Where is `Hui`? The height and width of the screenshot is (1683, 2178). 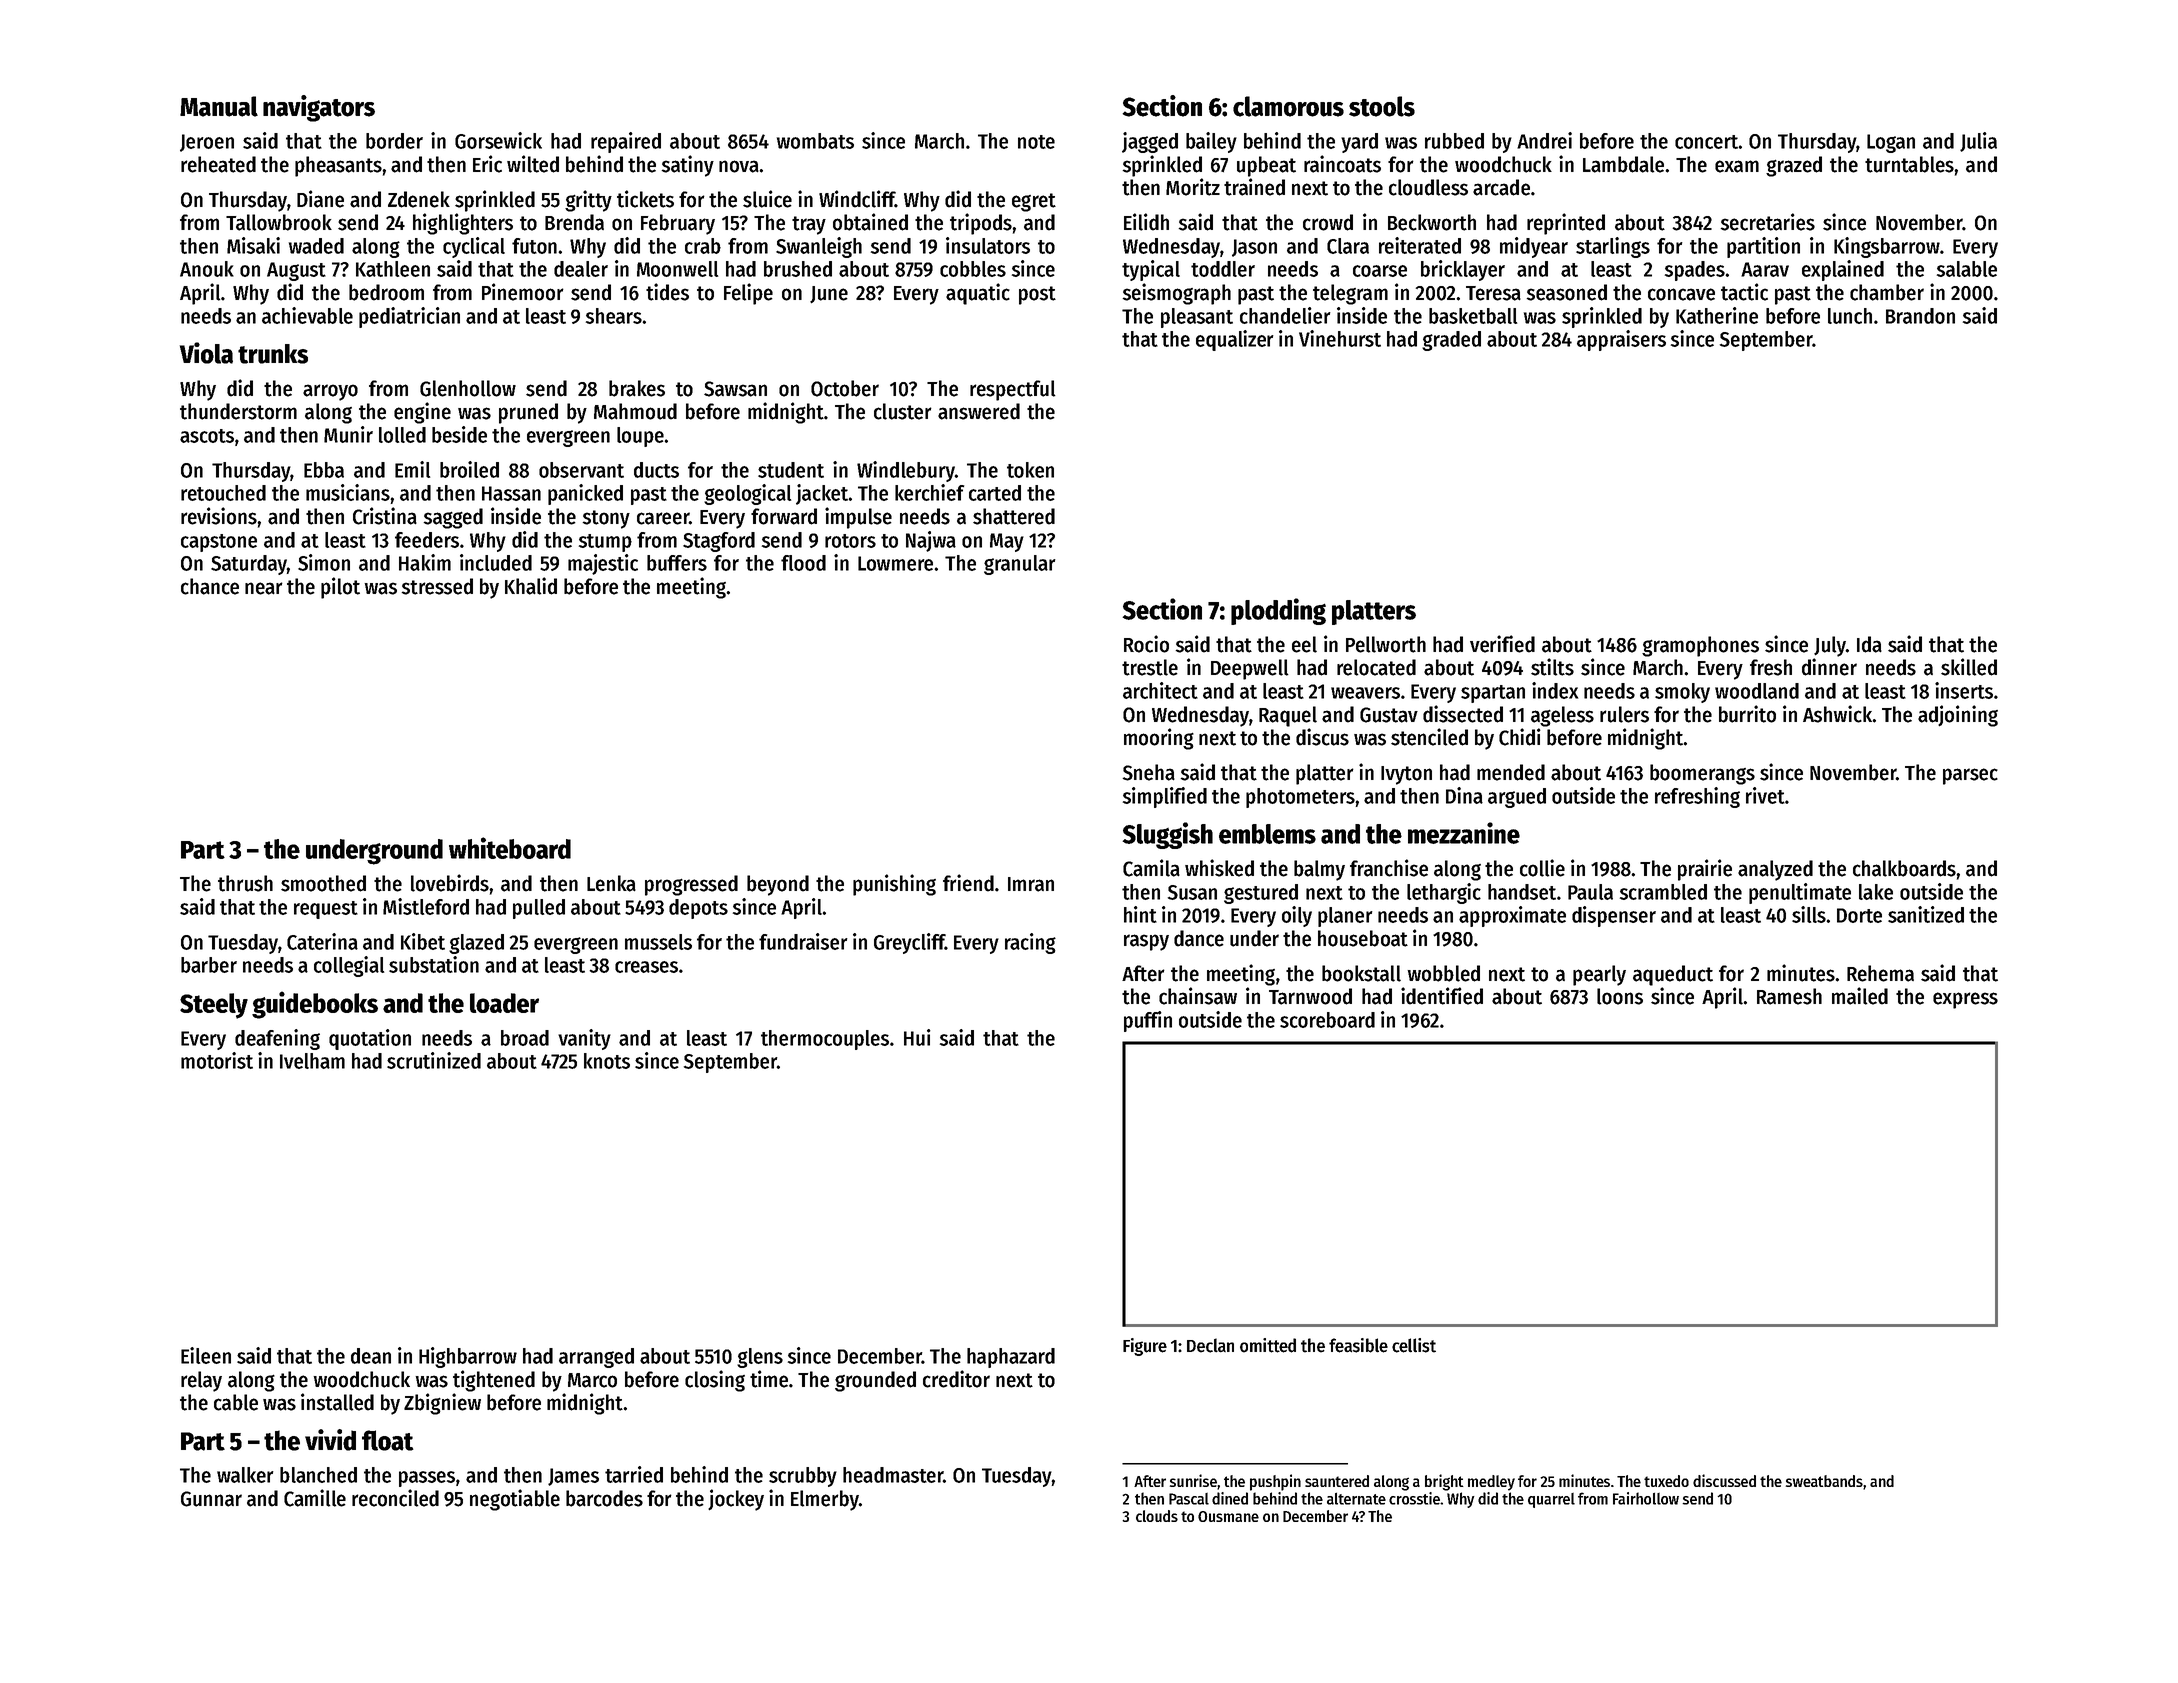
Hui is located at coordinates (917, 1037).
